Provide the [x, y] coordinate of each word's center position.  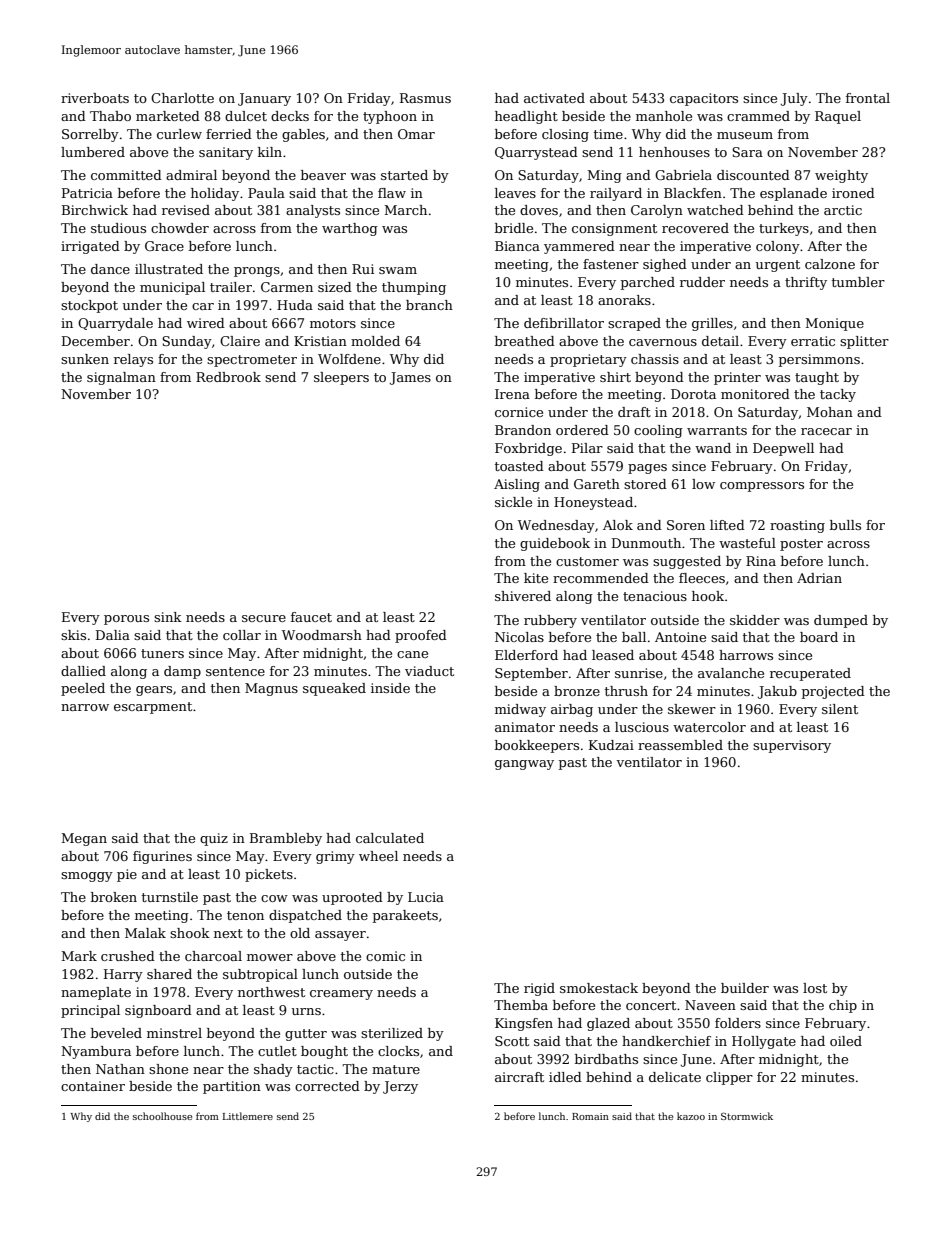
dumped [841, 621]
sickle [513, 502]
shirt [615, 377]
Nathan [120, 1069]
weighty [841, 176]
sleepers [341, 378]
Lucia [426, 897]
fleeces [702, 578]
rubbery [550, 621]
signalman [121, 378]
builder [745, 988]
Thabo [110, 116]
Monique [835, 324]
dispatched [305, 916]
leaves [515, 193]
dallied [83, 671]
